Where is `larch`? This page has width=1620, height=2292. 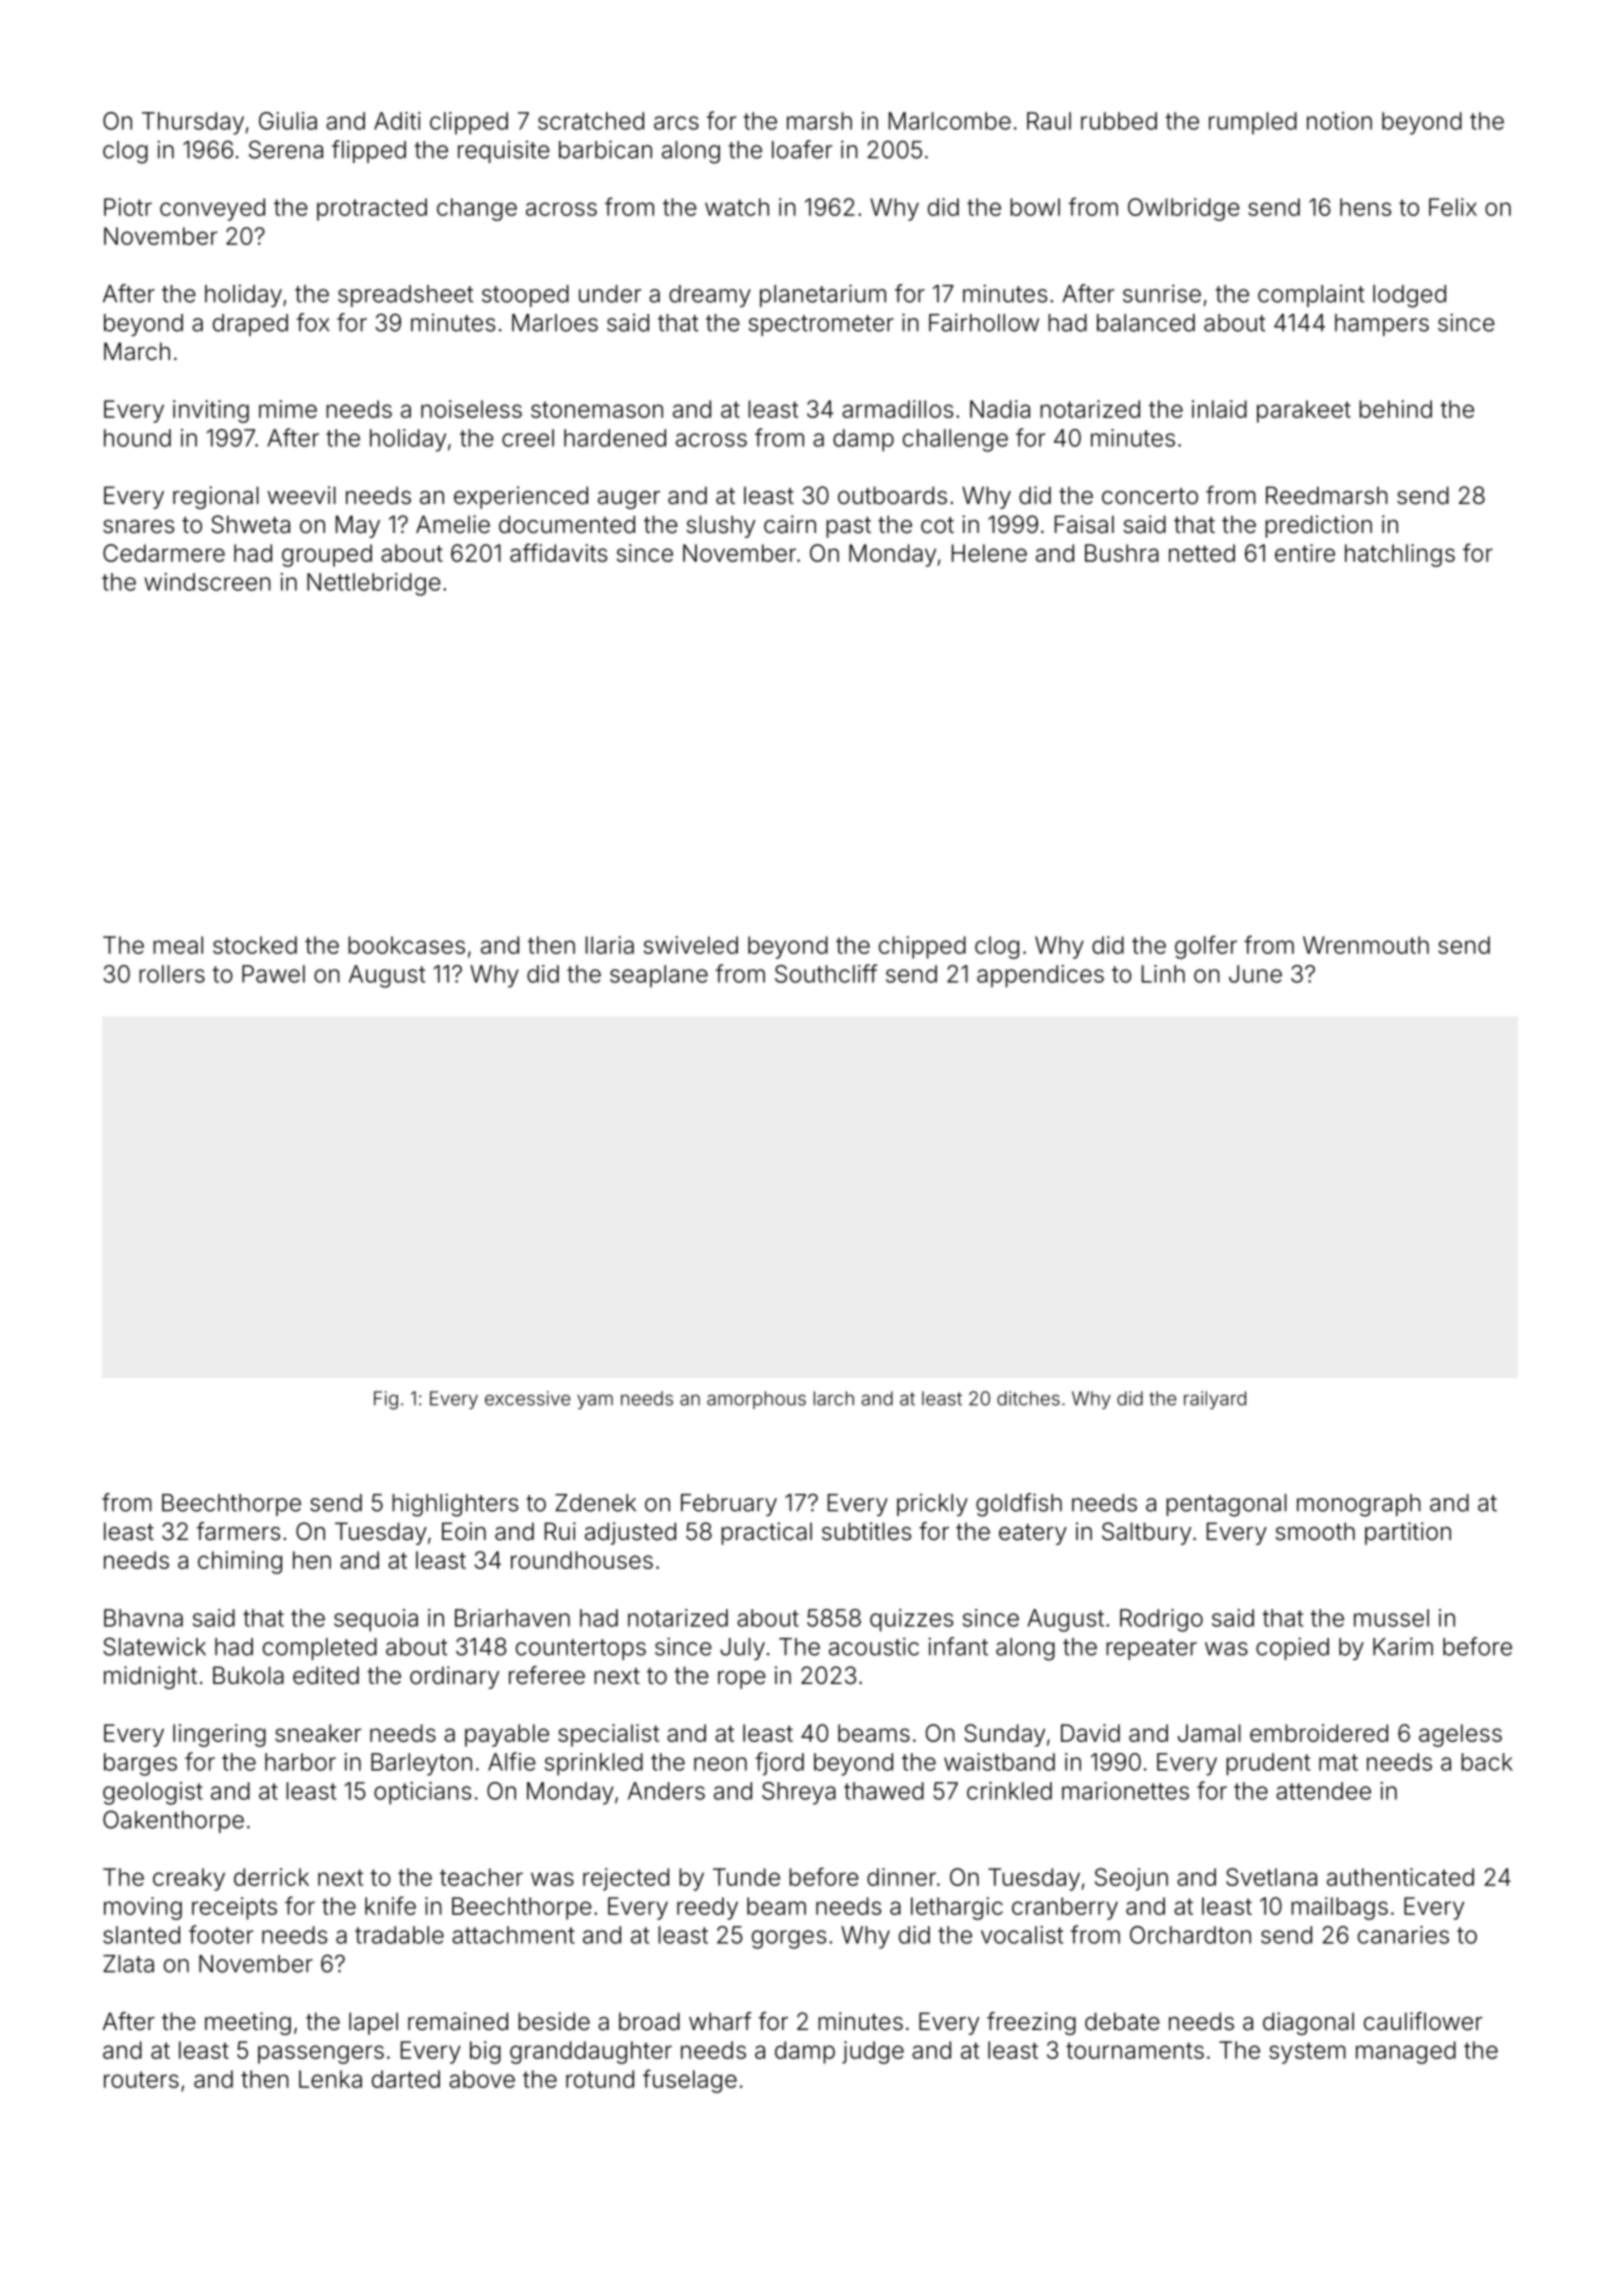
larch is located at coordinates (834, 1398).
